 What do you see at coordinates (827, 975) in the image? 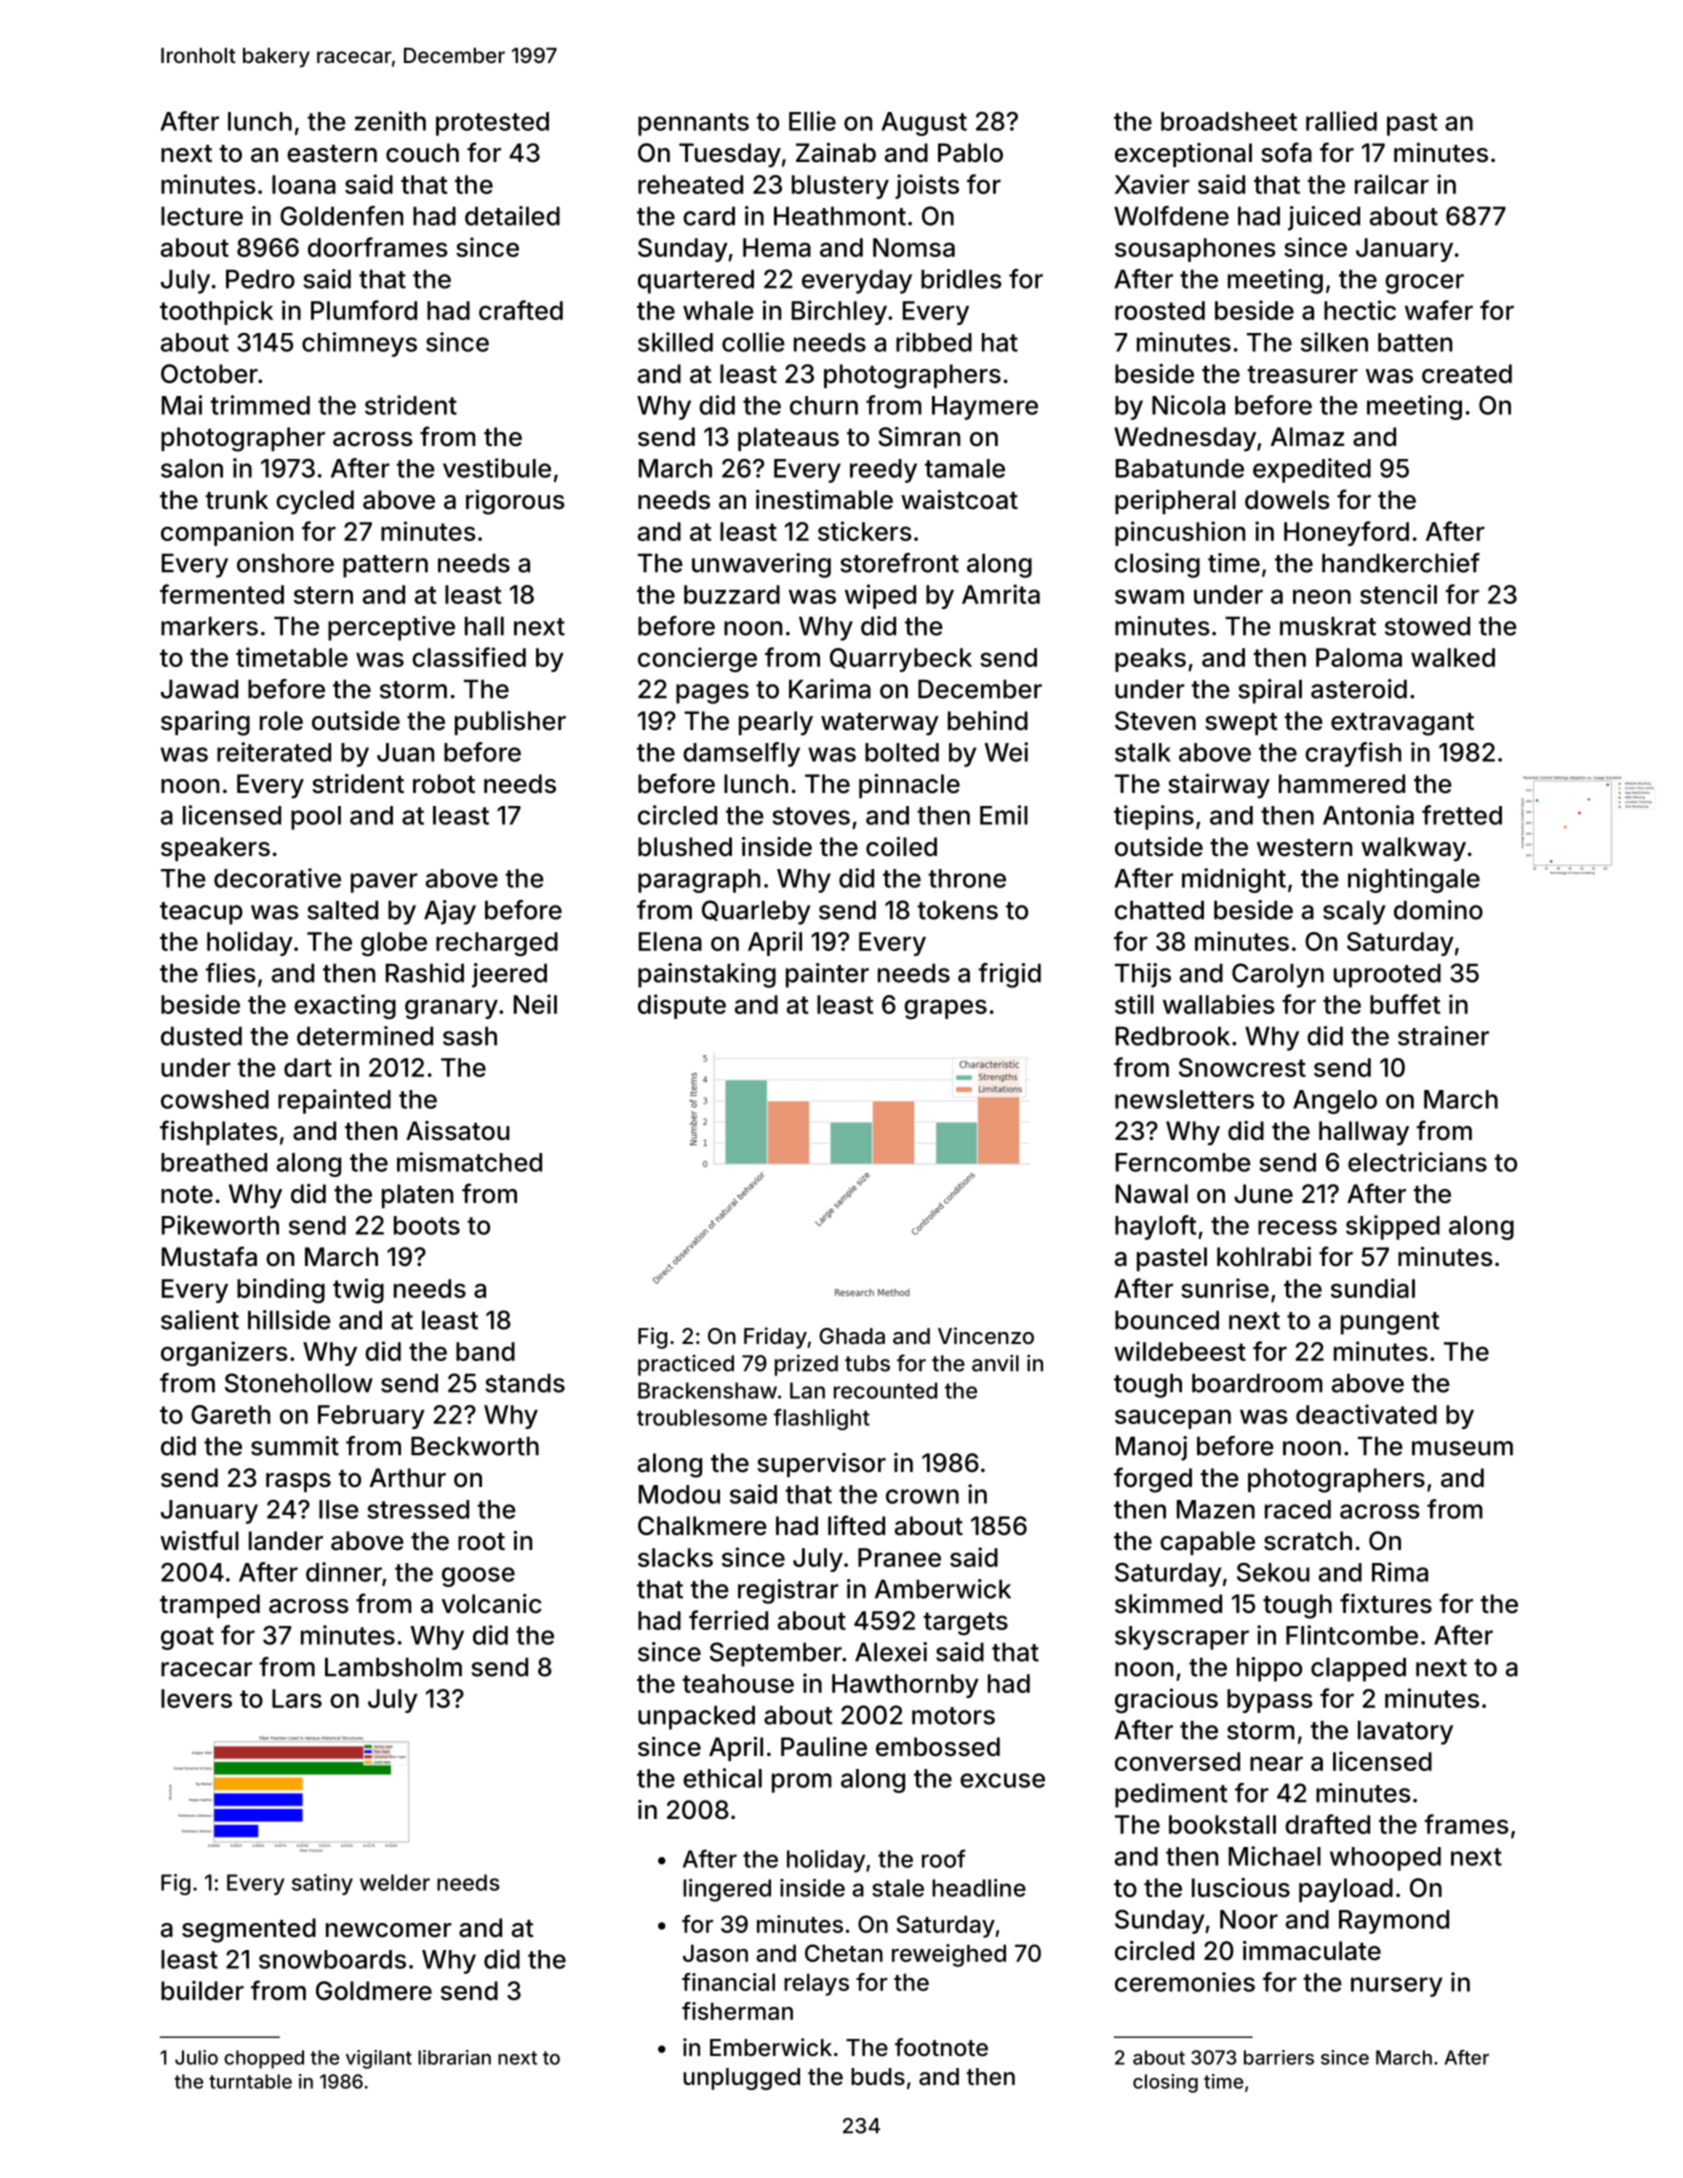
I see `painter` at bounding box center [827, 975].
